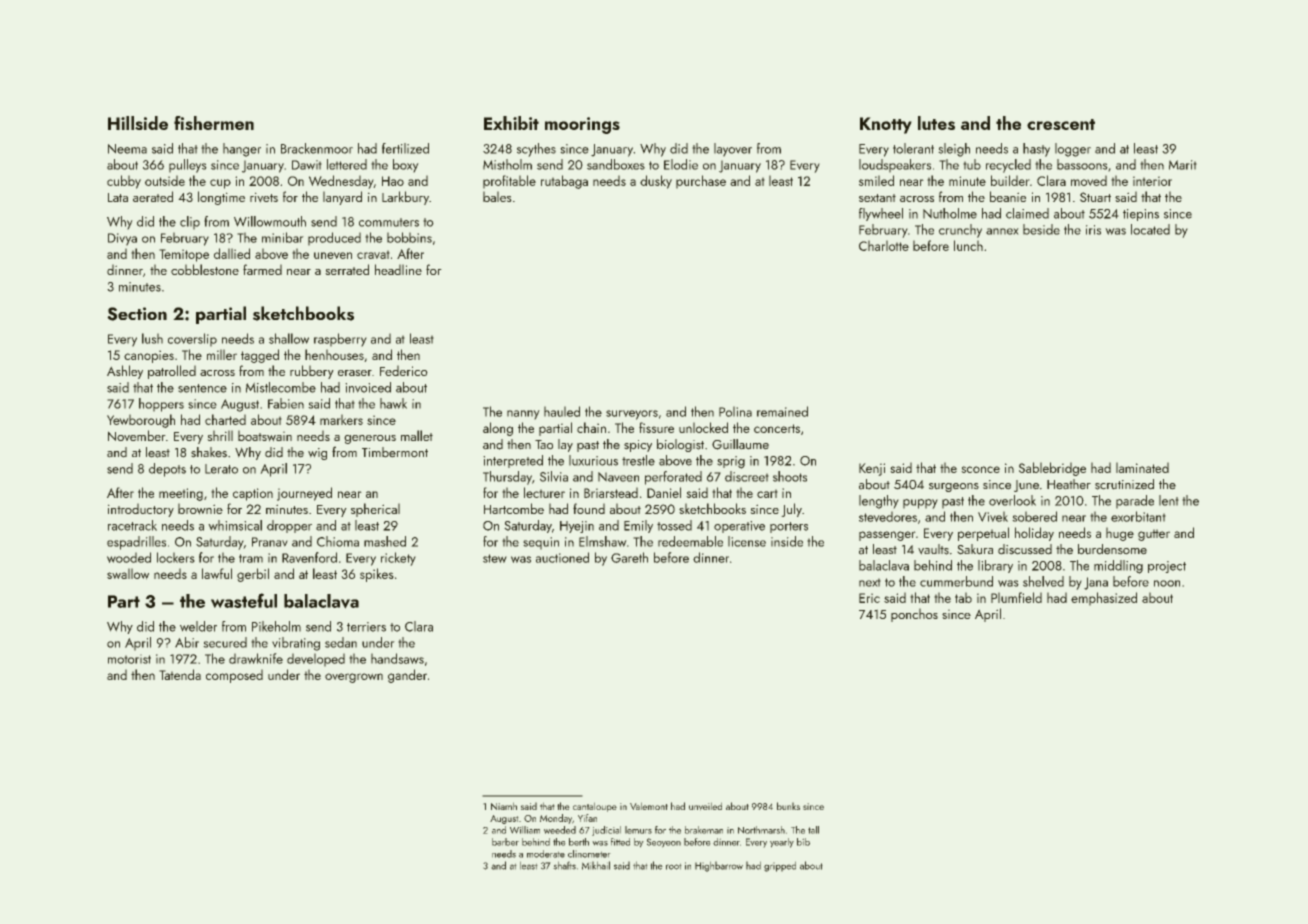 This image has height=924, width=1308. I want to click on lush, so click(152, 338).
